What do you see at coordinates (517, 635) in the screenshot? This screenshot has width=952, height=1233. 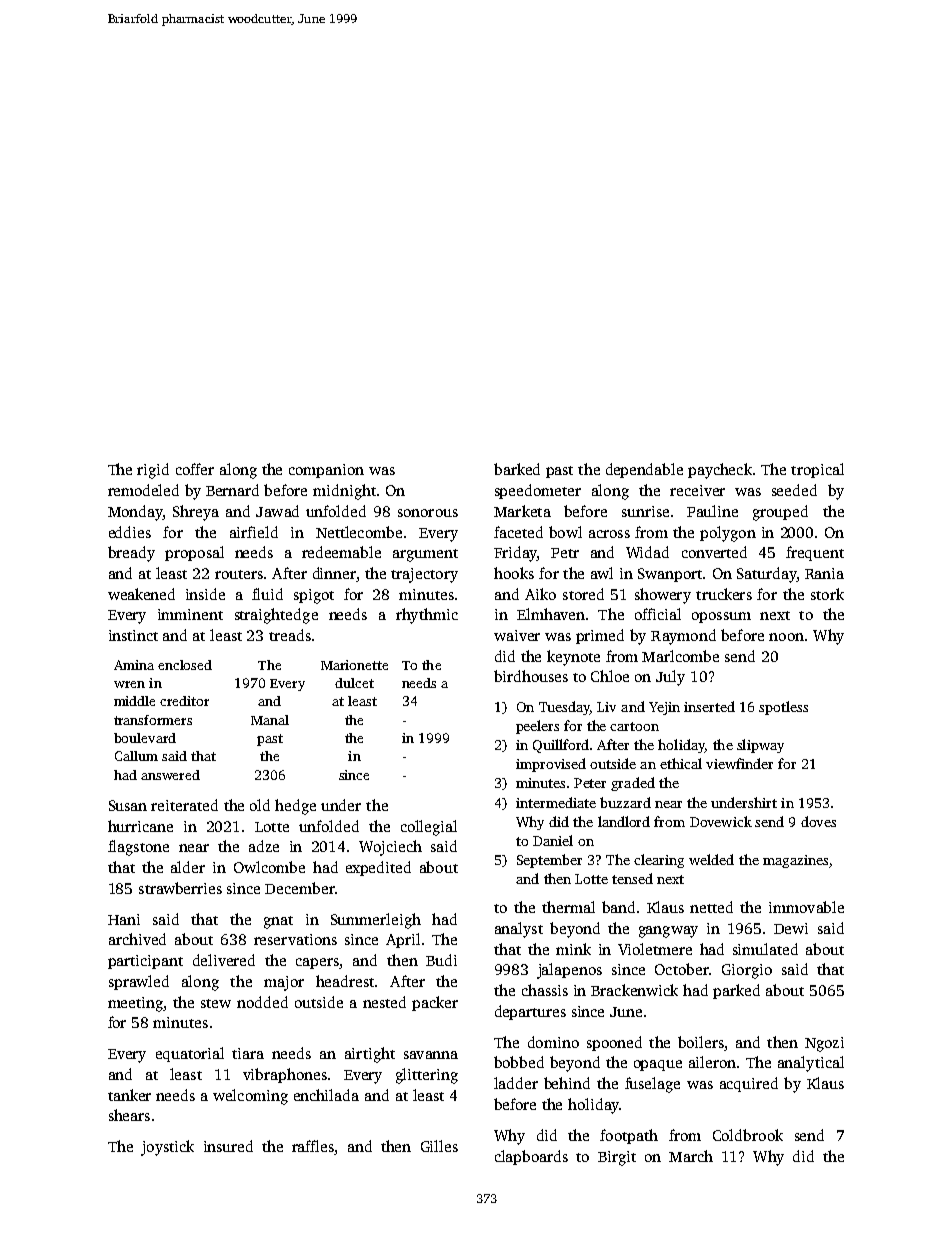 I see `waiver` at bounding box center [517, 635].
